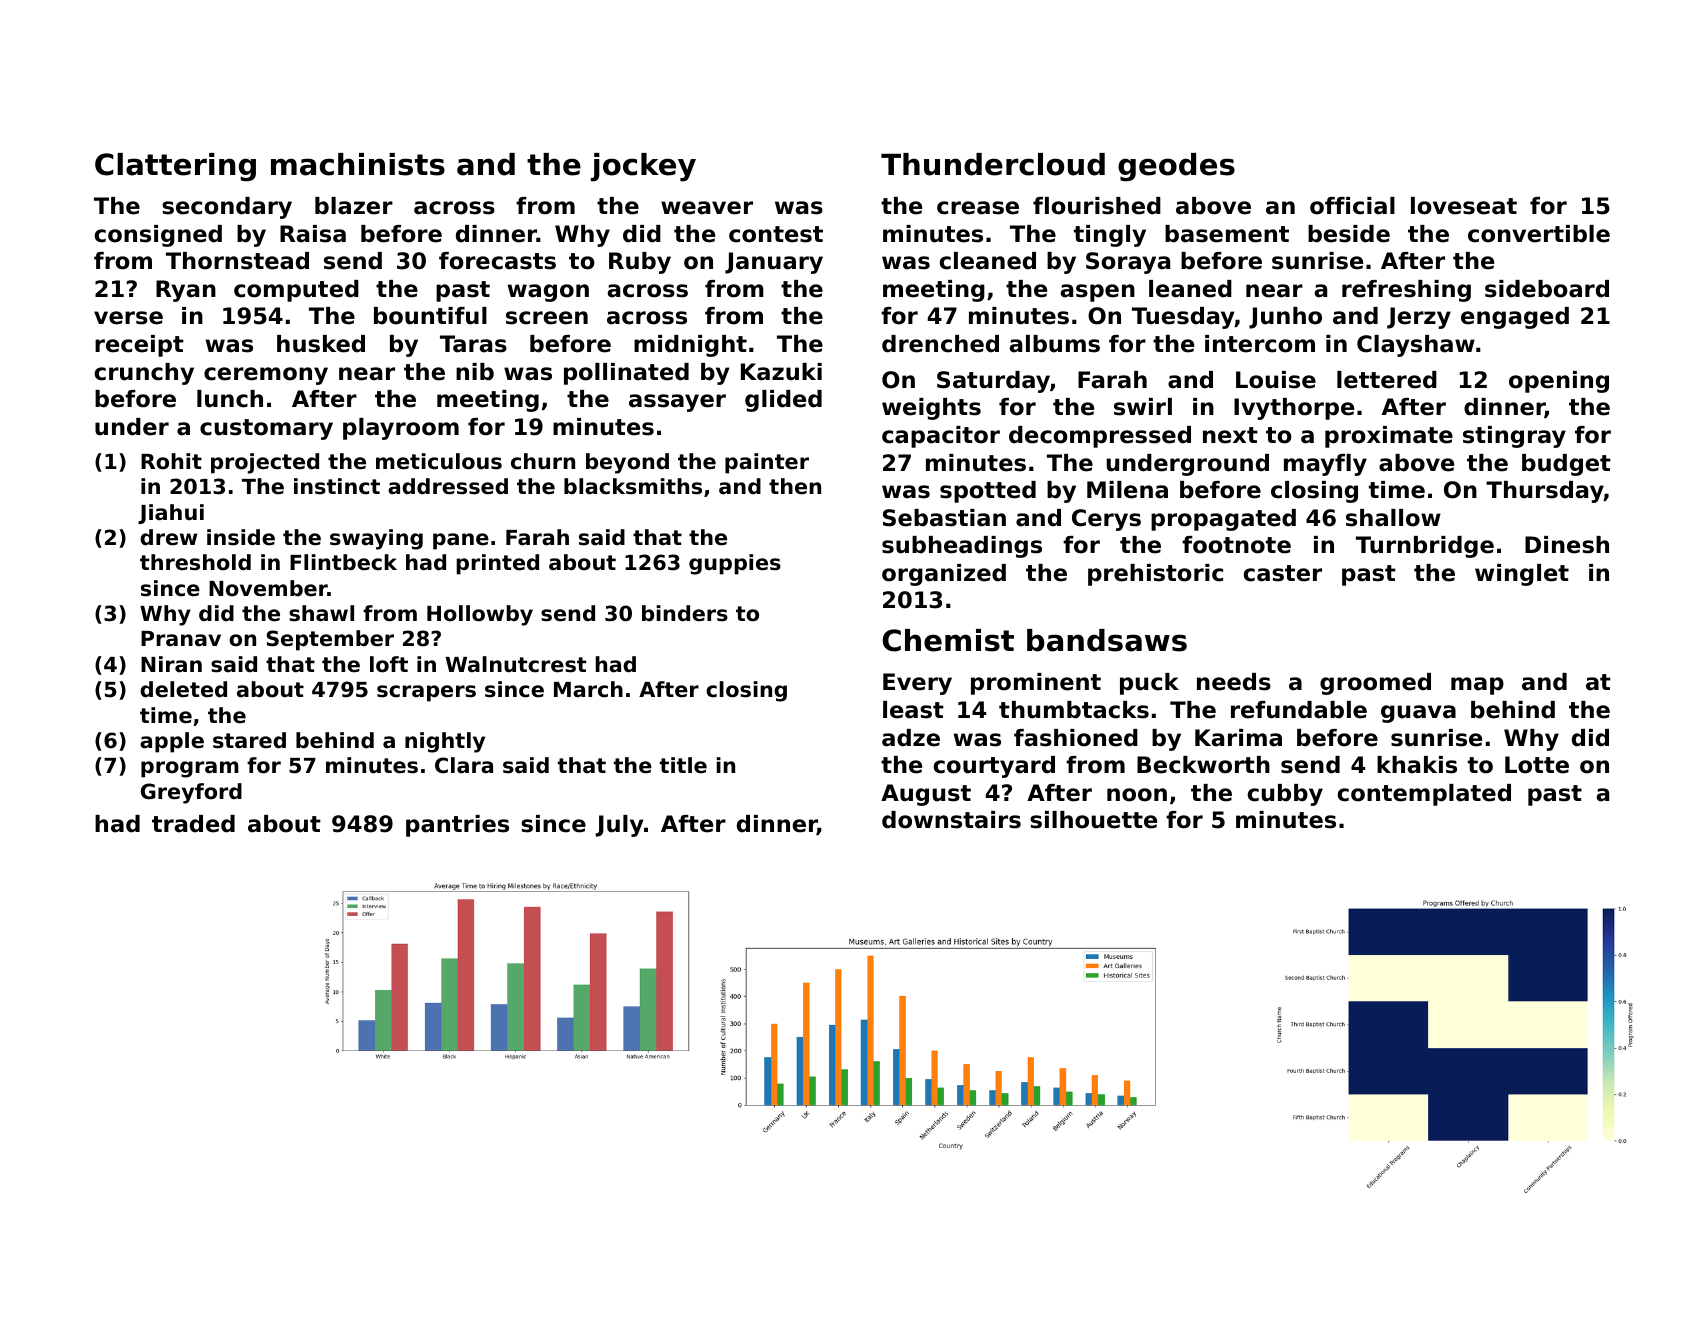 This page has height=1318, width=1705. Describe the element at coordinates (175, 167) in the page. I see `Clattering` at that location.
